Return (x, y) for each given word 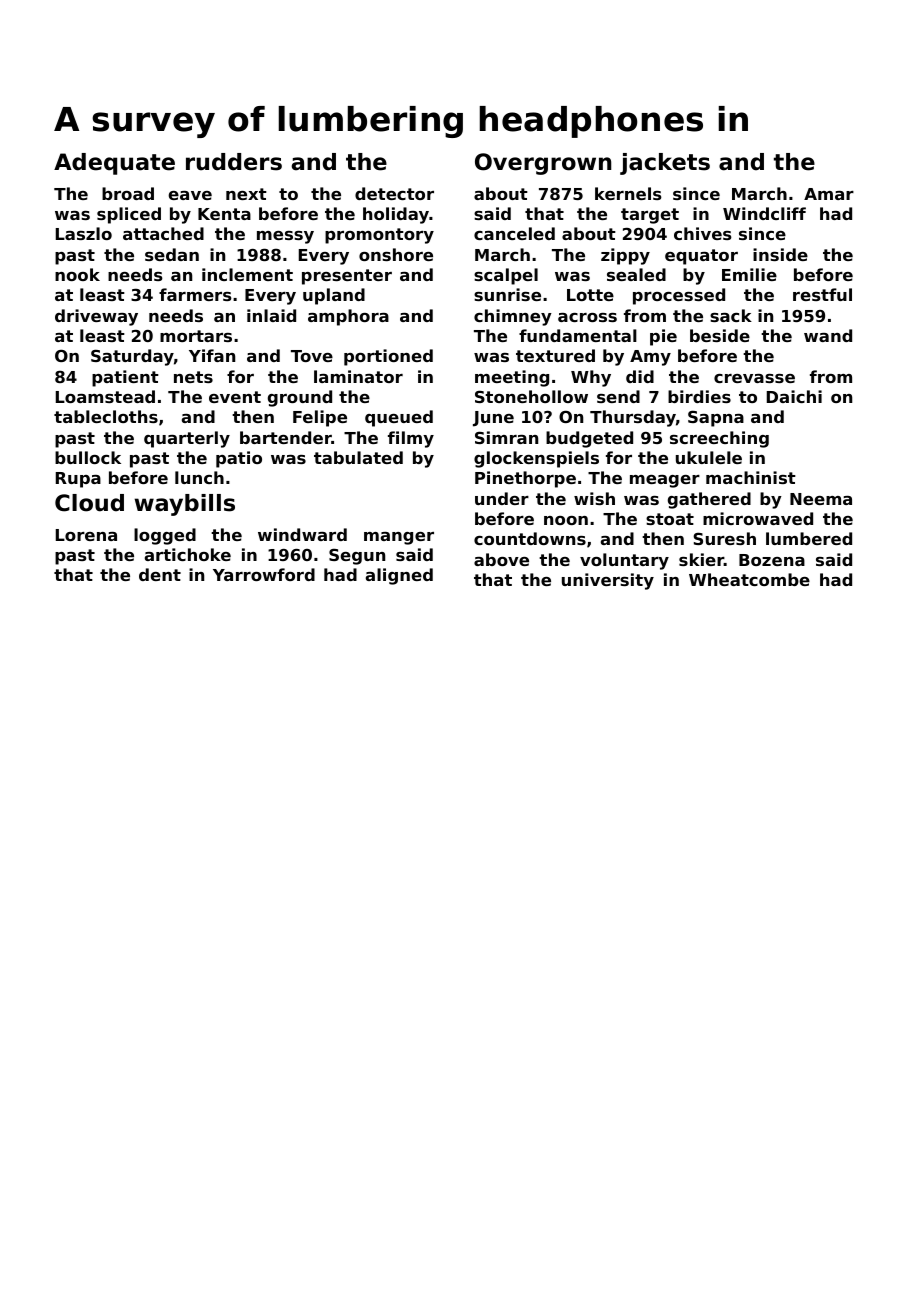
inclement (247, 274)
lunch (199, 477)
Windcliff (764, 213)
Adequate (114, 164)
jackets (665, 164)
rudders (234, 162)
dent (160, 574)
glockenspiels (536, 459)
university (608, 581)
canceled (514, 233)
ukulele (709, 457)
